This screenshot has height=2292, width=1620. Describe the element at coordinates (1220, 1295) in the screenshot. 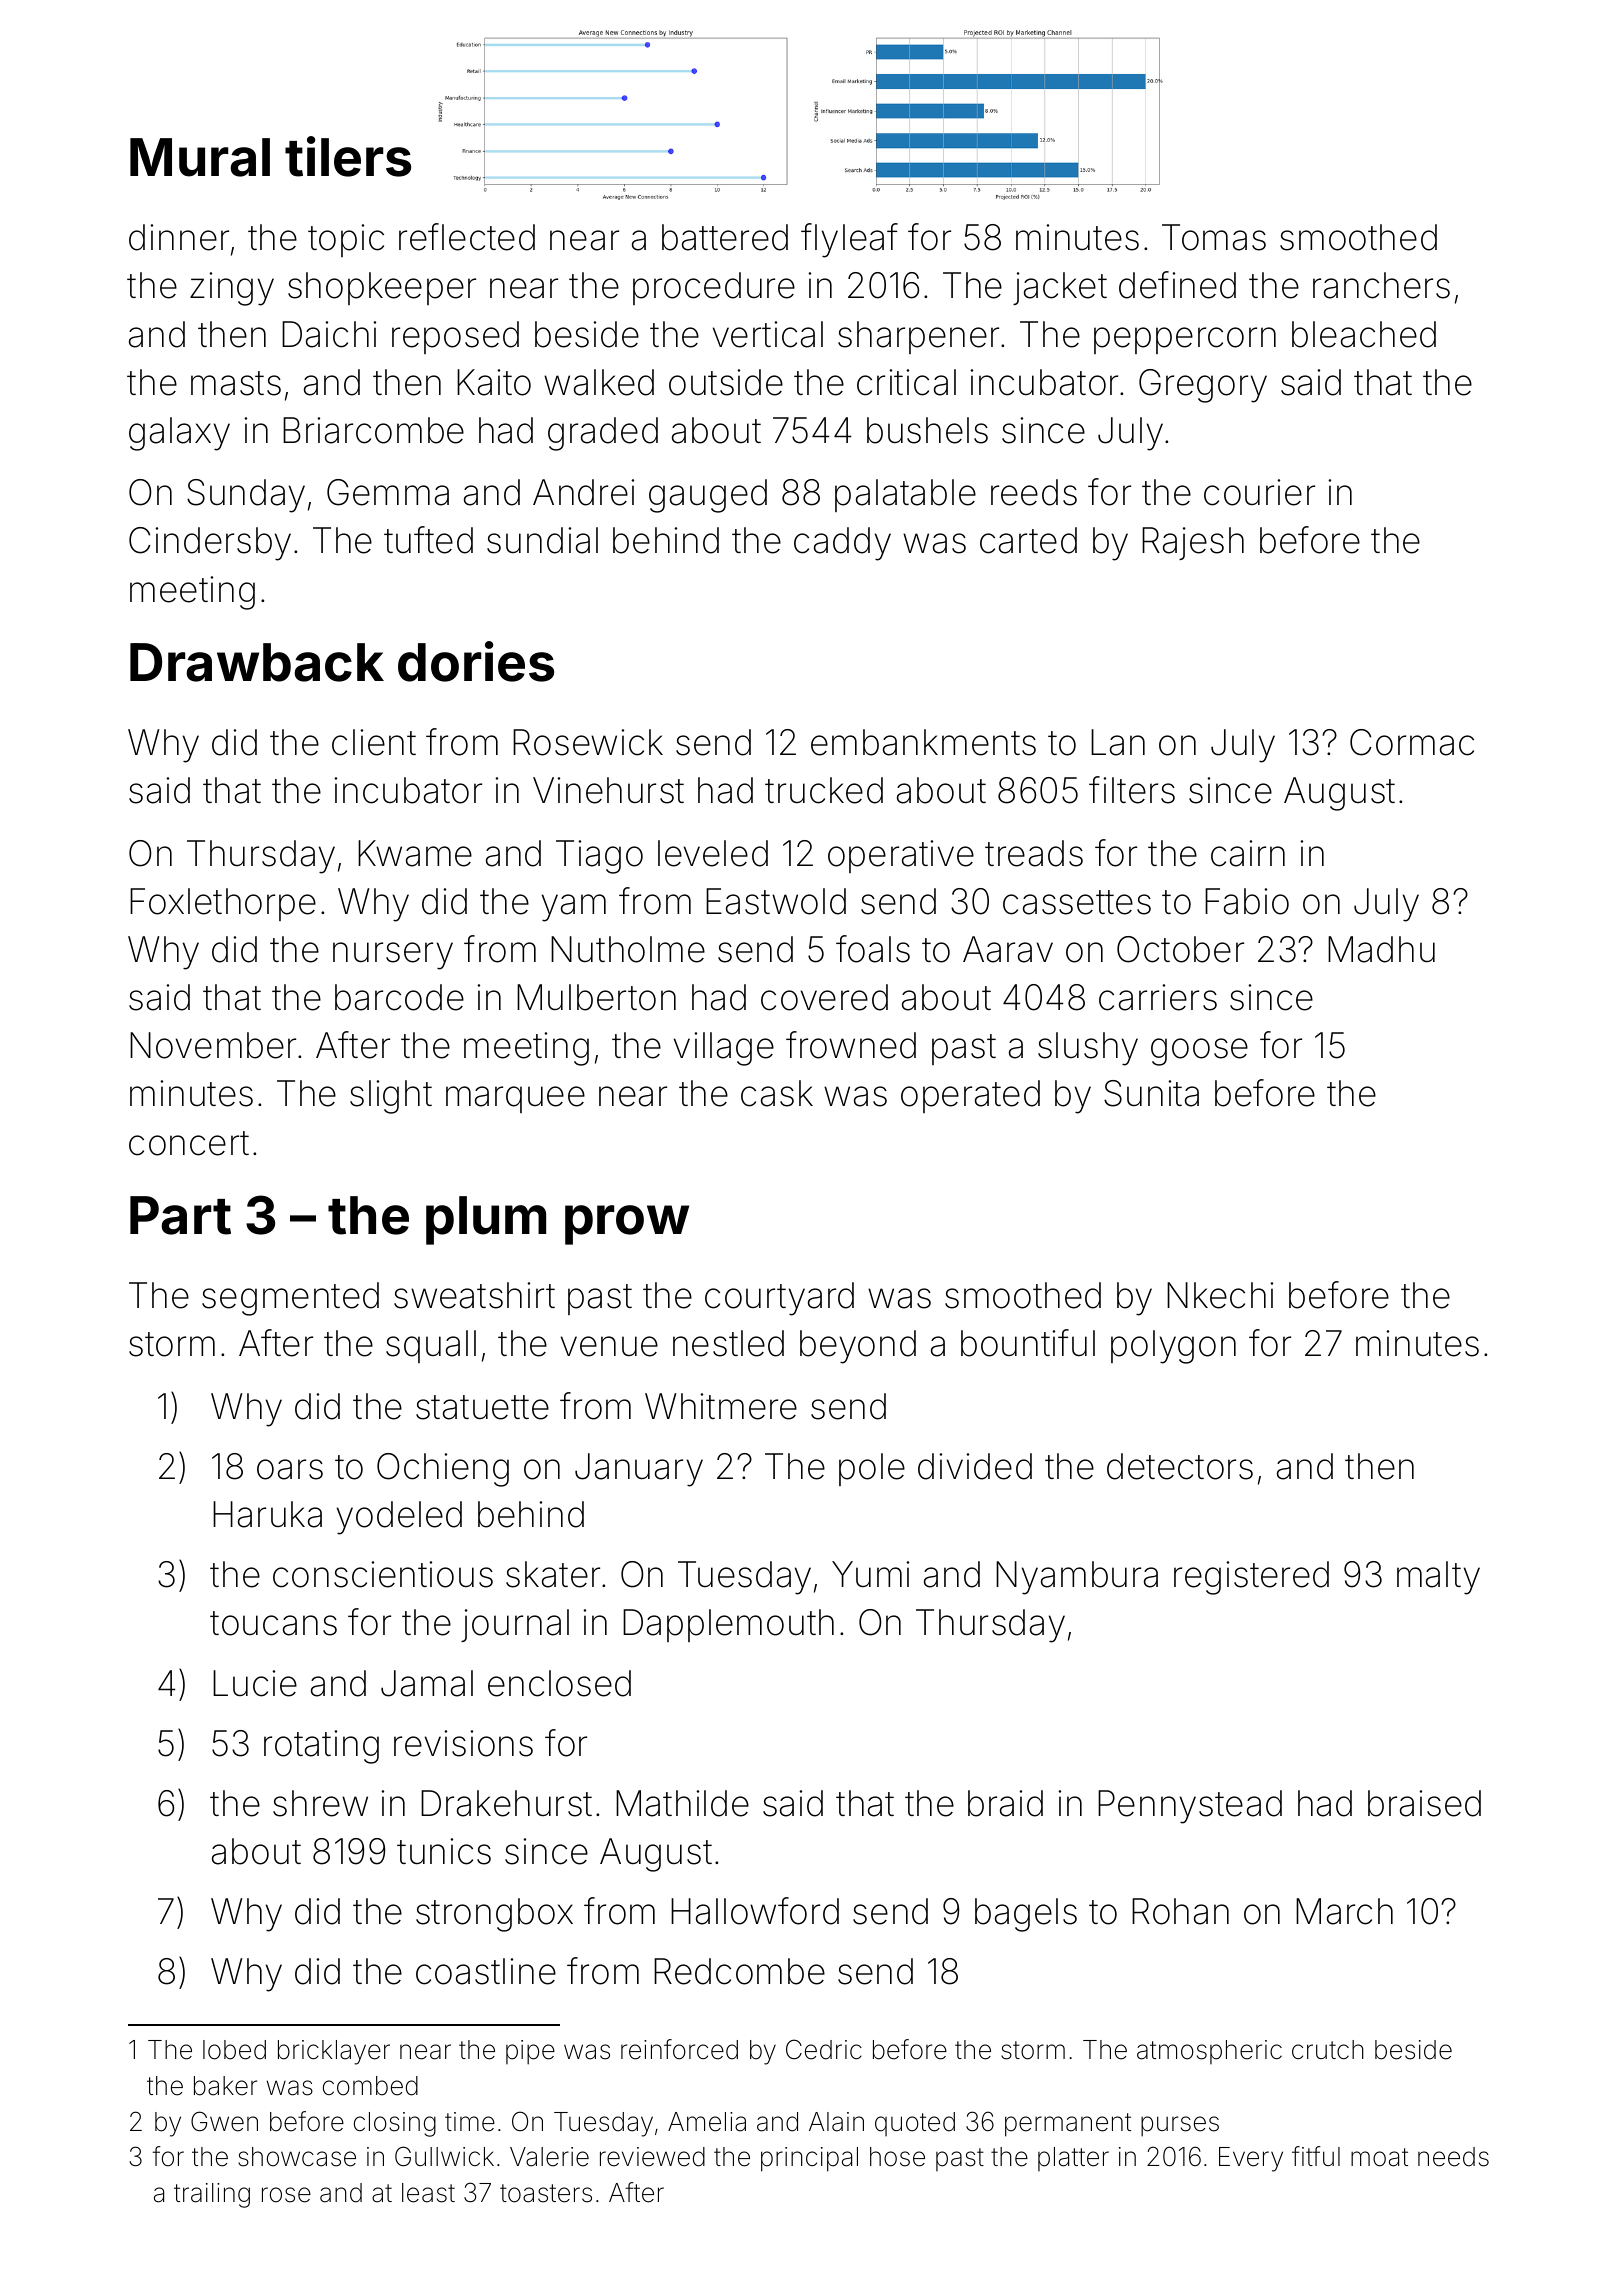

I see `Nkechi` at that location.
